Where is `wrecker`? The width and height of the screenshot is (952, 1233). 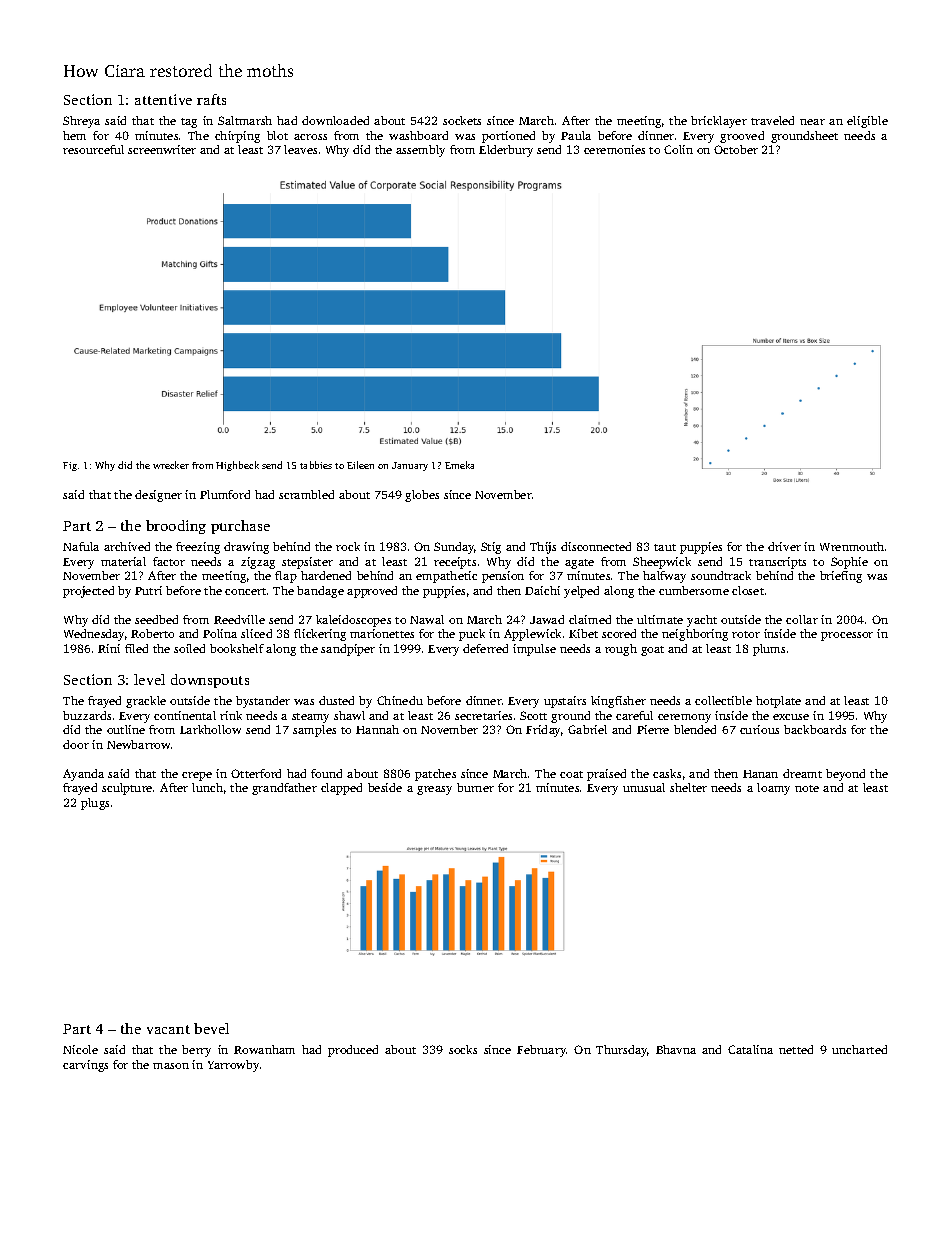 wrecker is located at coordinates (171, 465).
